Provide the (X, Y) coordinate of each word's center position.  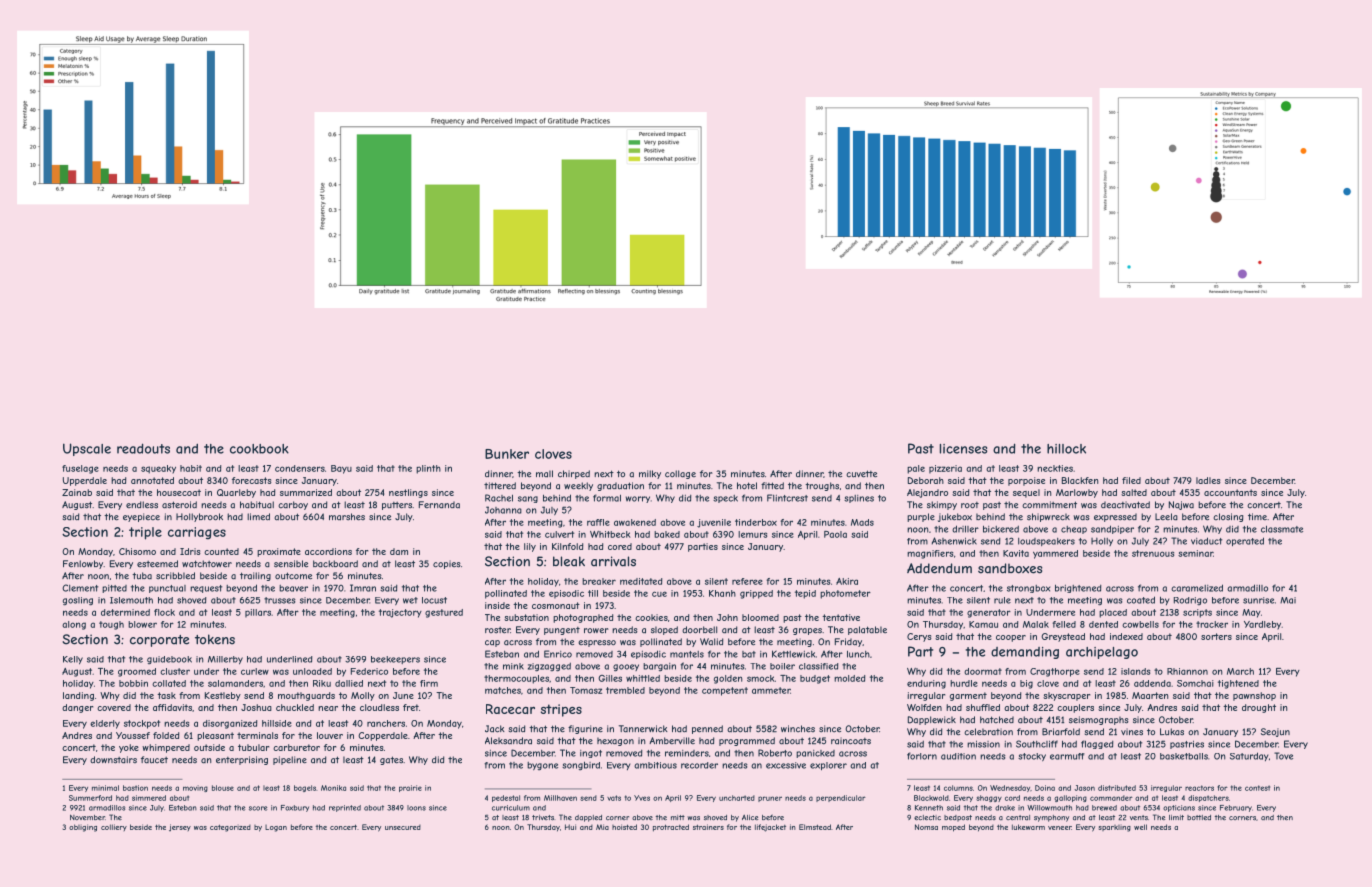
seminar (1195, 553)
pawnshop (1254, 696)
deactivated (1125, 505)
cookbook (259, 449)
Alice (750, 817)
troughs (822, 486)
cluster (175, 671)
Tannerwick (643, 729)
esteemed (157, 564)
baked (667, 534)
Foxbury (295, 808)
